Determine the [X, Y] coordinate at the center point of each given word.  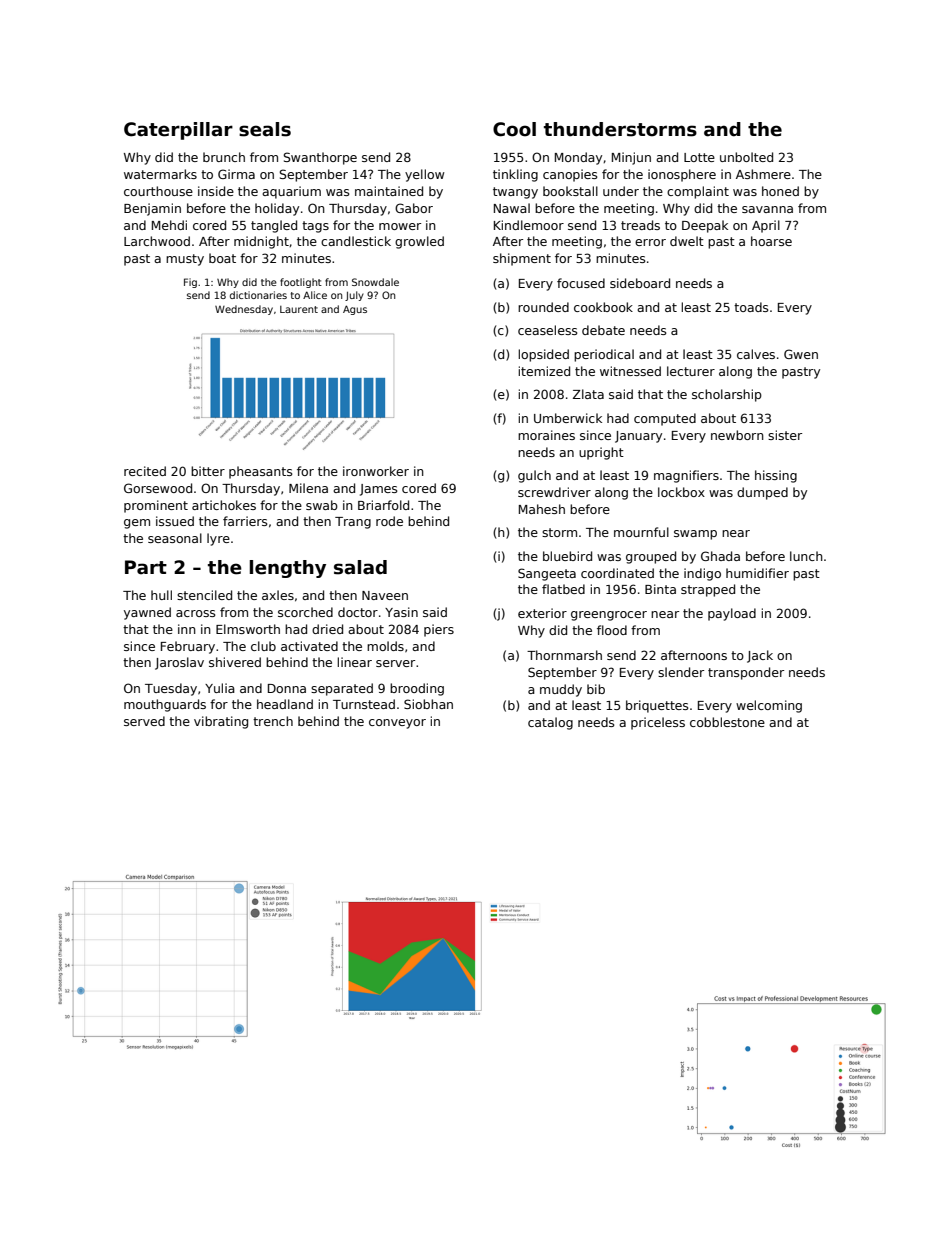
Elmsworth [248, 629]
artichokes [224, 505]
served [144, 721]
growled [419, 242]
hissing [776, 476]
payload [732, 614]
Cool [514, 129]
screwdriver [554, 492]
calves [756, 354]
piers [439, 630]
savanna [767, 209]
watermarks [160, 174]
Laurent [299, 309]
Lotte [699, 157]
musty [185, 260]
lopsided [543, 355]
